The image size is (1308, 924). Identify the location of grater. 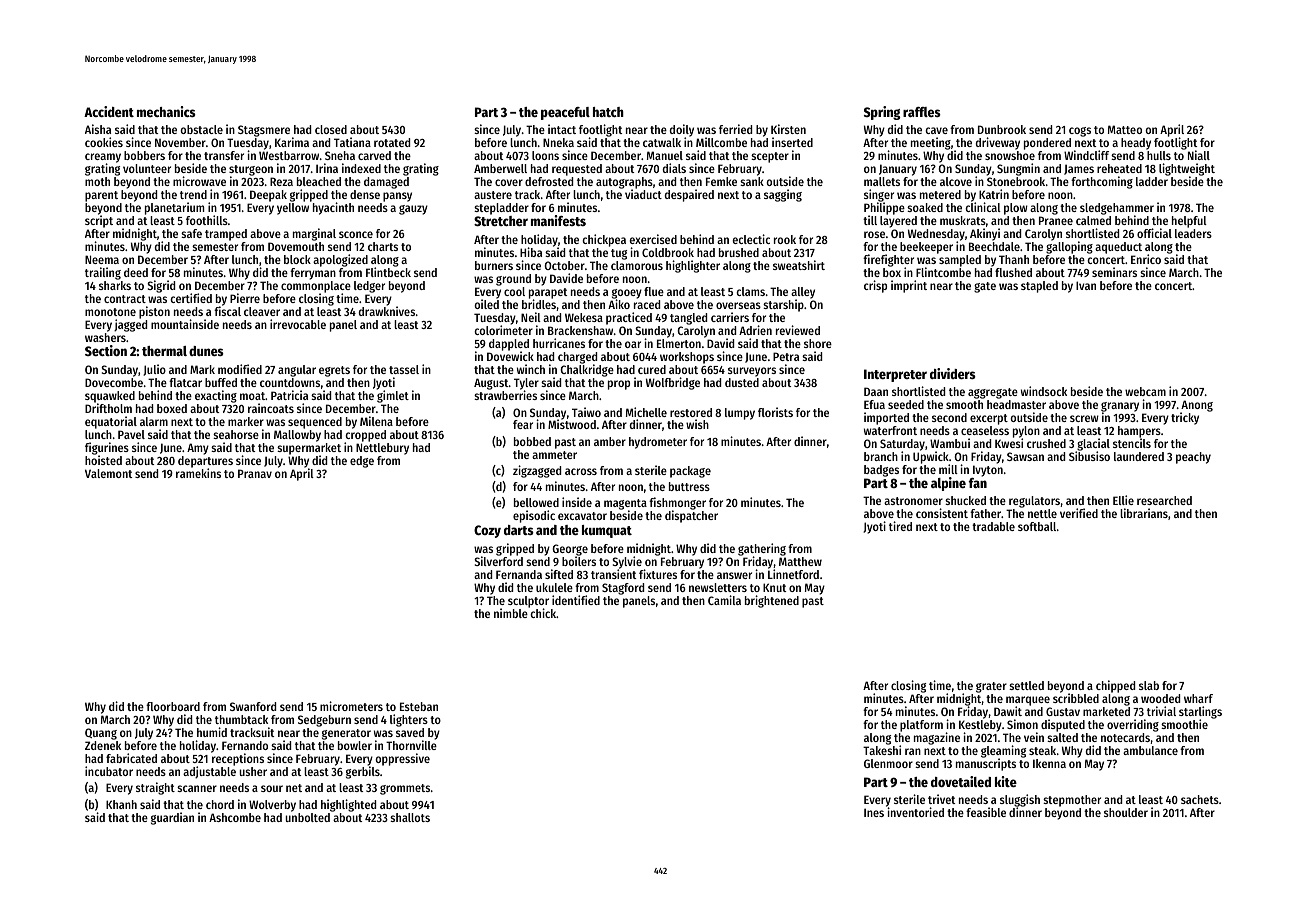
(991, 687).
